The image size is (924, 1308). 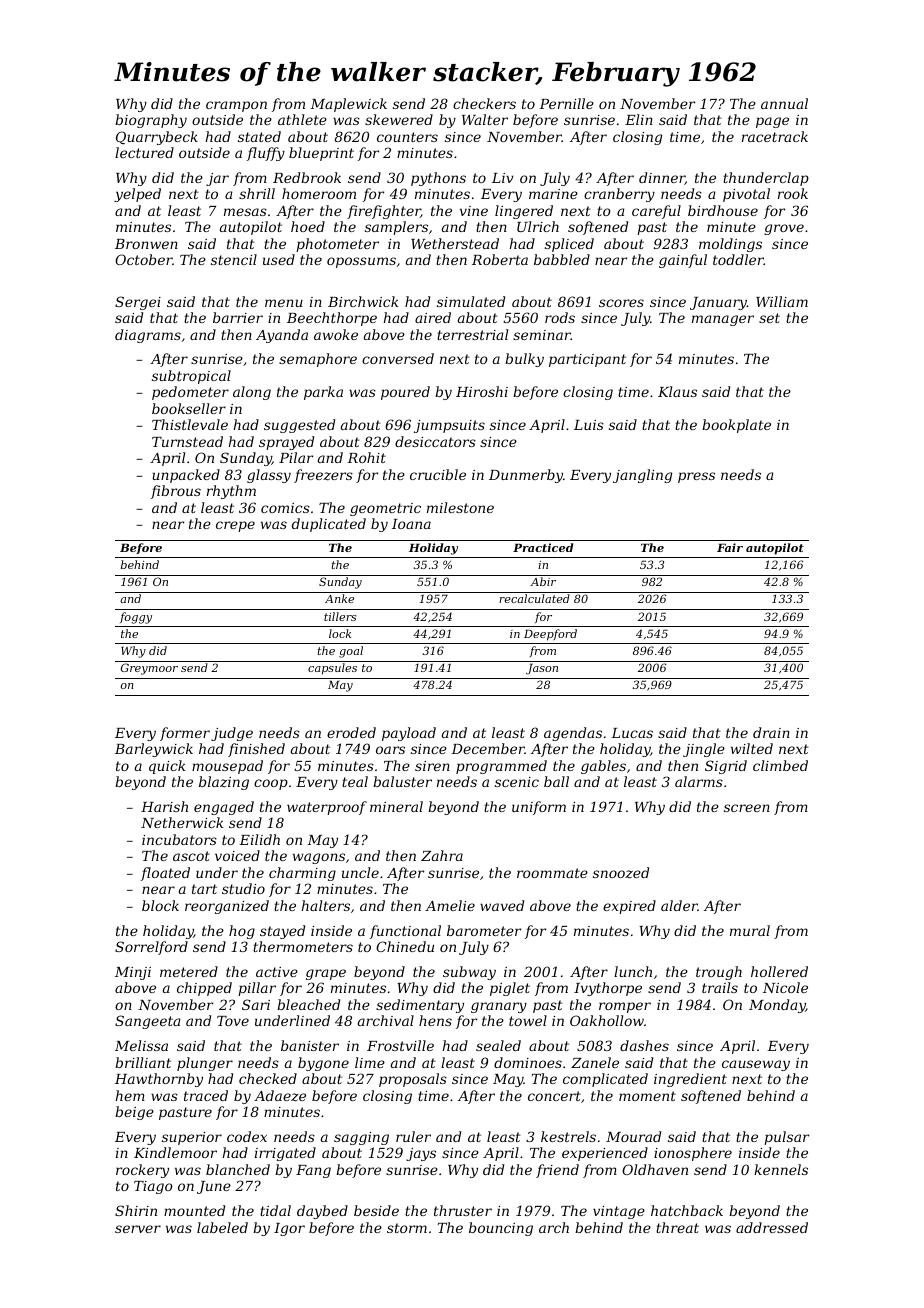 What do you see at coordinates (438, 179) in the image?
I see `pythons` at bounding box center [438, 179].
